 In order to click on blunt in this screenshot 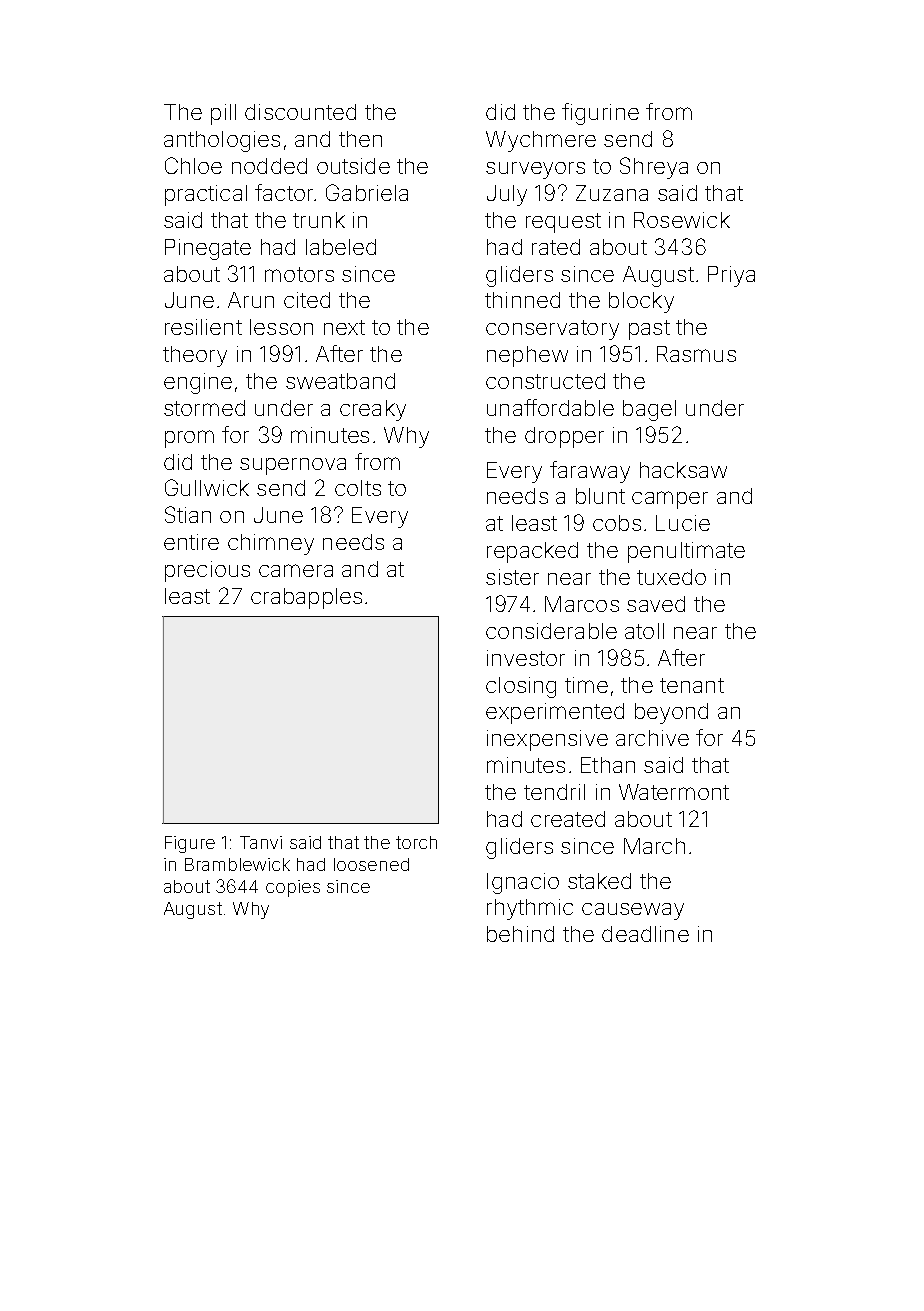, I will do `click(600, 496)`.
